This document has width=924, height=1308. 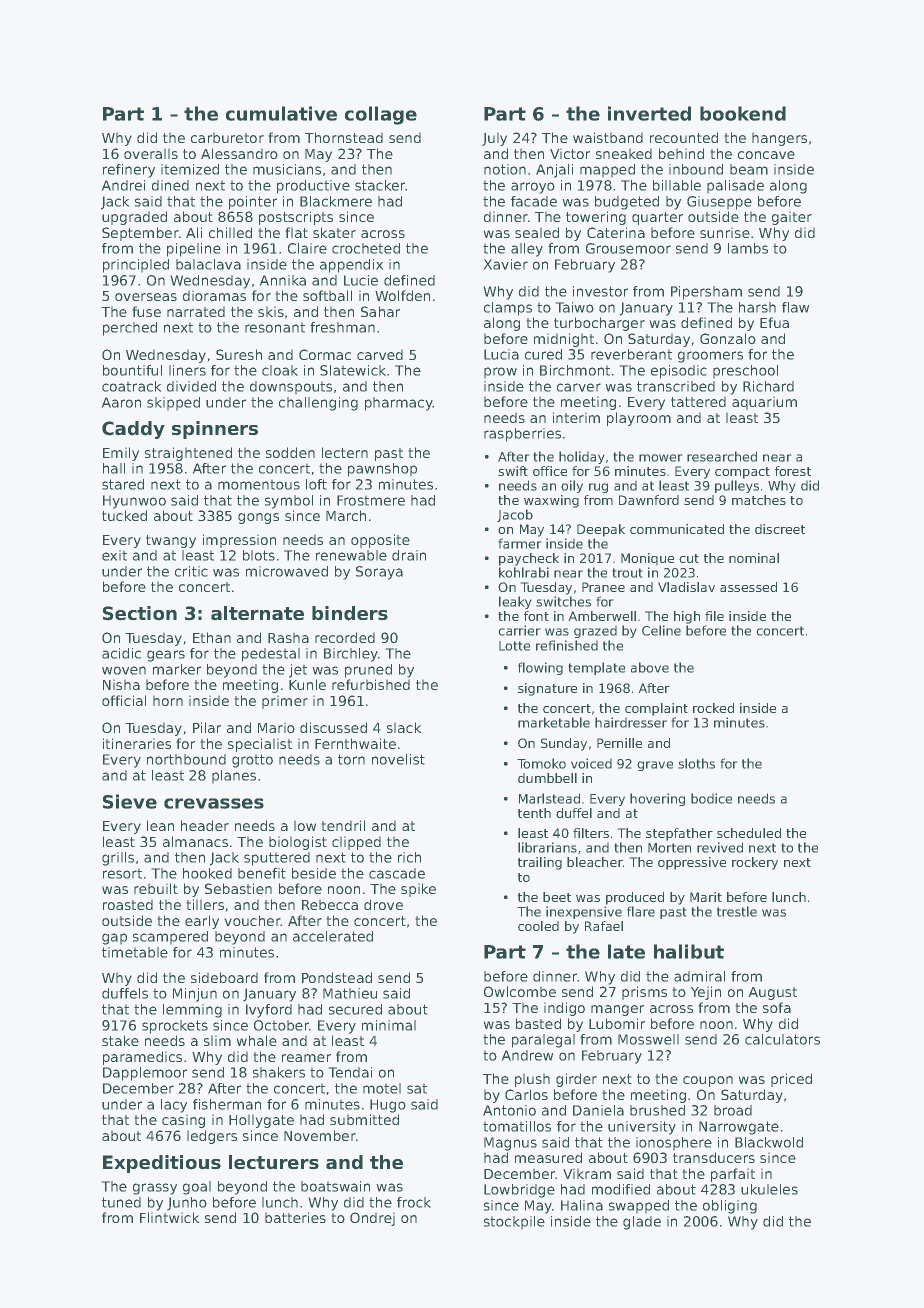 What do you see at coordinates (409, 555) in the document?
I see `drain` at bounding box center [409, 555].
